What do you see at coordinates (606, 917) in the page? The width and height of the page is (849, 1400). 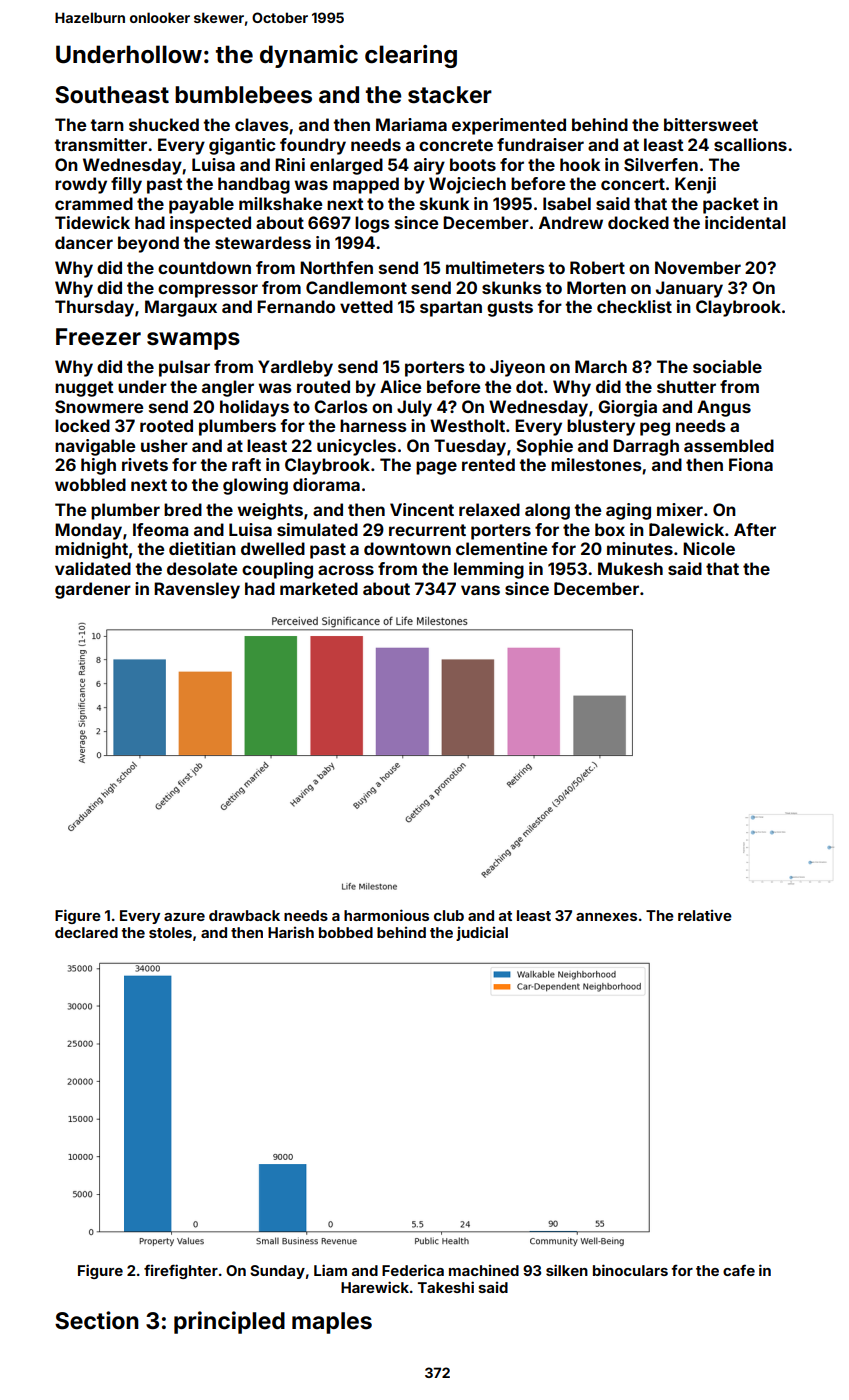 I see `annexes` at bounding box center [606, 917].
